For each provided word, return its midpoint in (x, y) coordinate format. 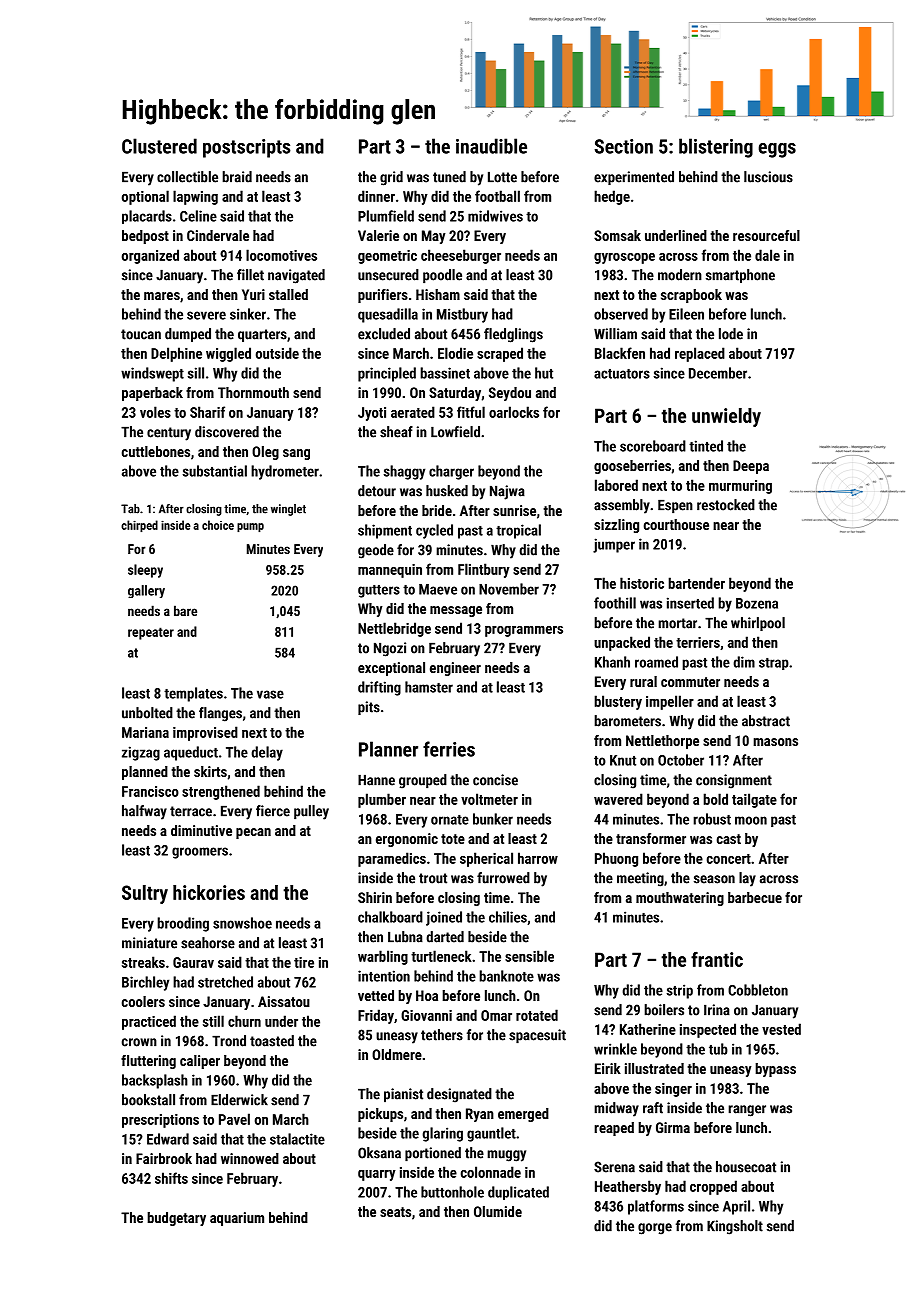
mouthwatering (680, 899)
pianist (403, 1095)
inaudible (491, 146)
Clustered (159, 146)
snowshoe (242, 923)
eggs (777, 150)
